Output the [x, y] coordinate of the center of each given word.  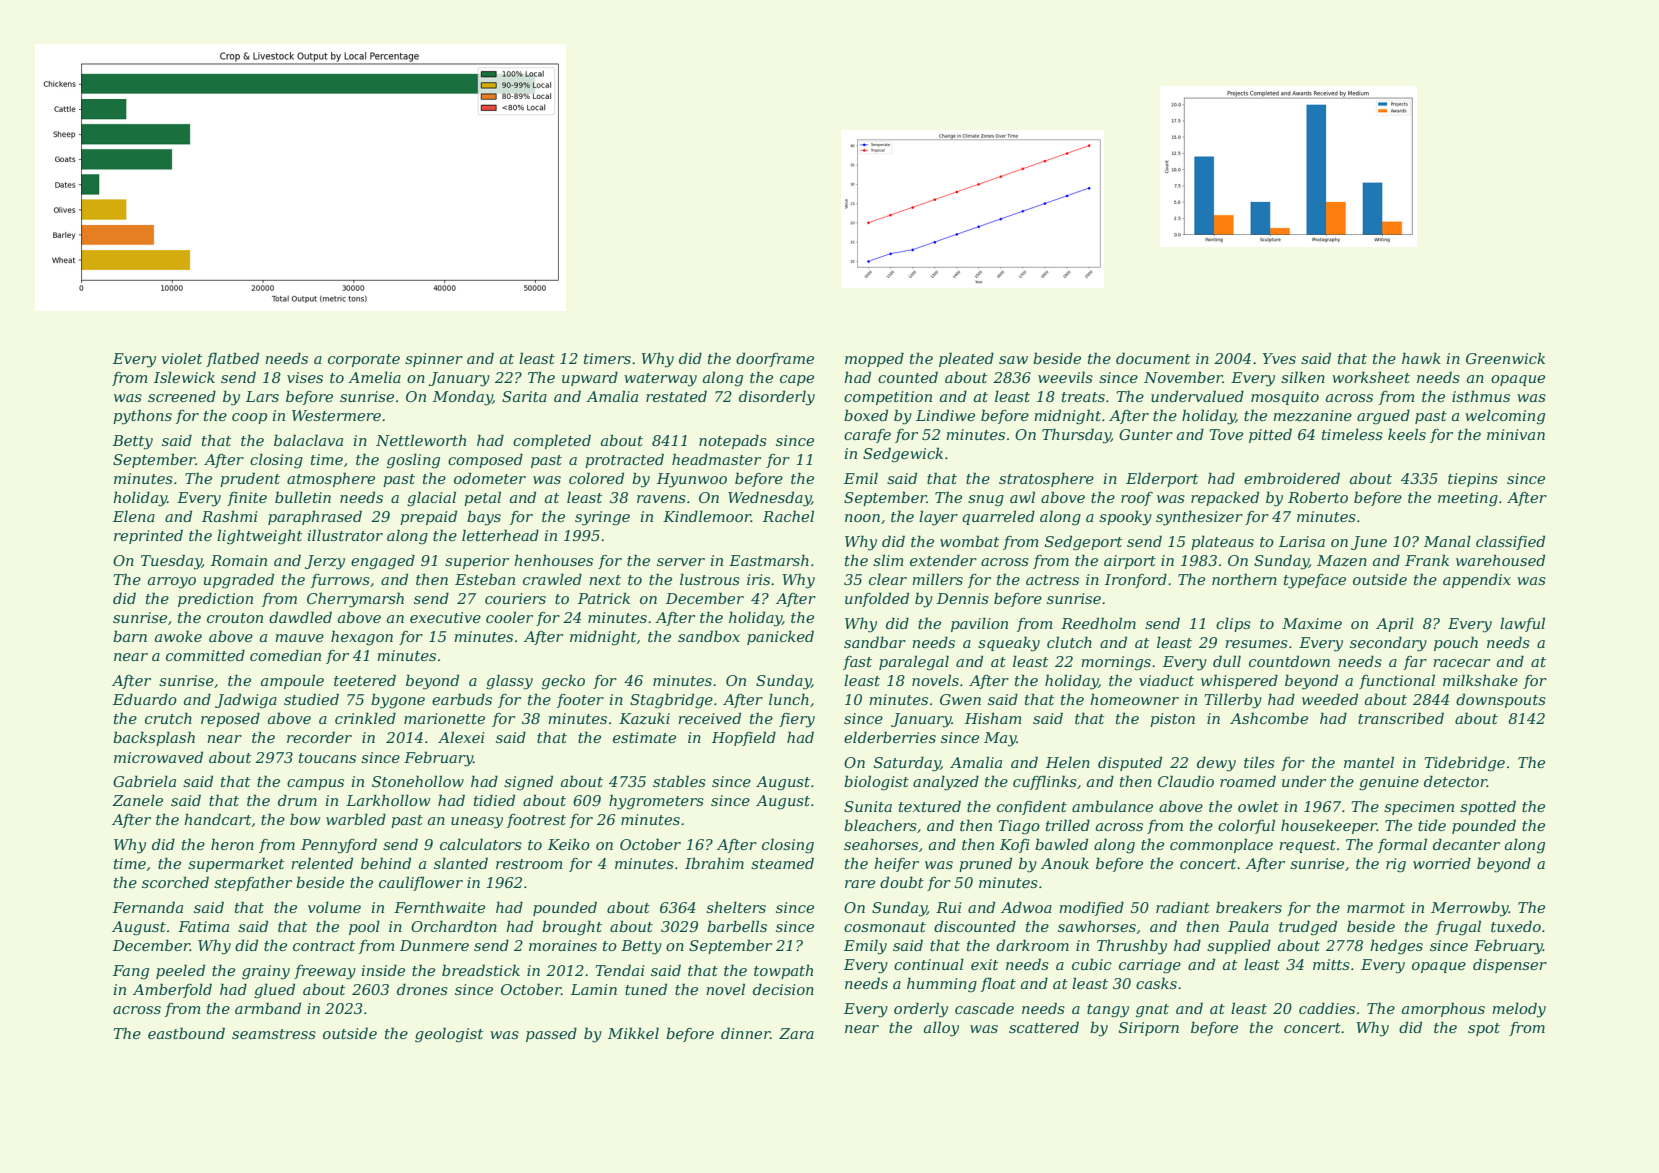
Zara [796, 1033]
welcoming [1505, 417]
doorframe [775, 359]
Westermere [336, 415]
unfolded [877, 599]
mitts [1331, 964]
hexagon [362, 638]
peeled [180, 971]
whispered [1239, 681]
